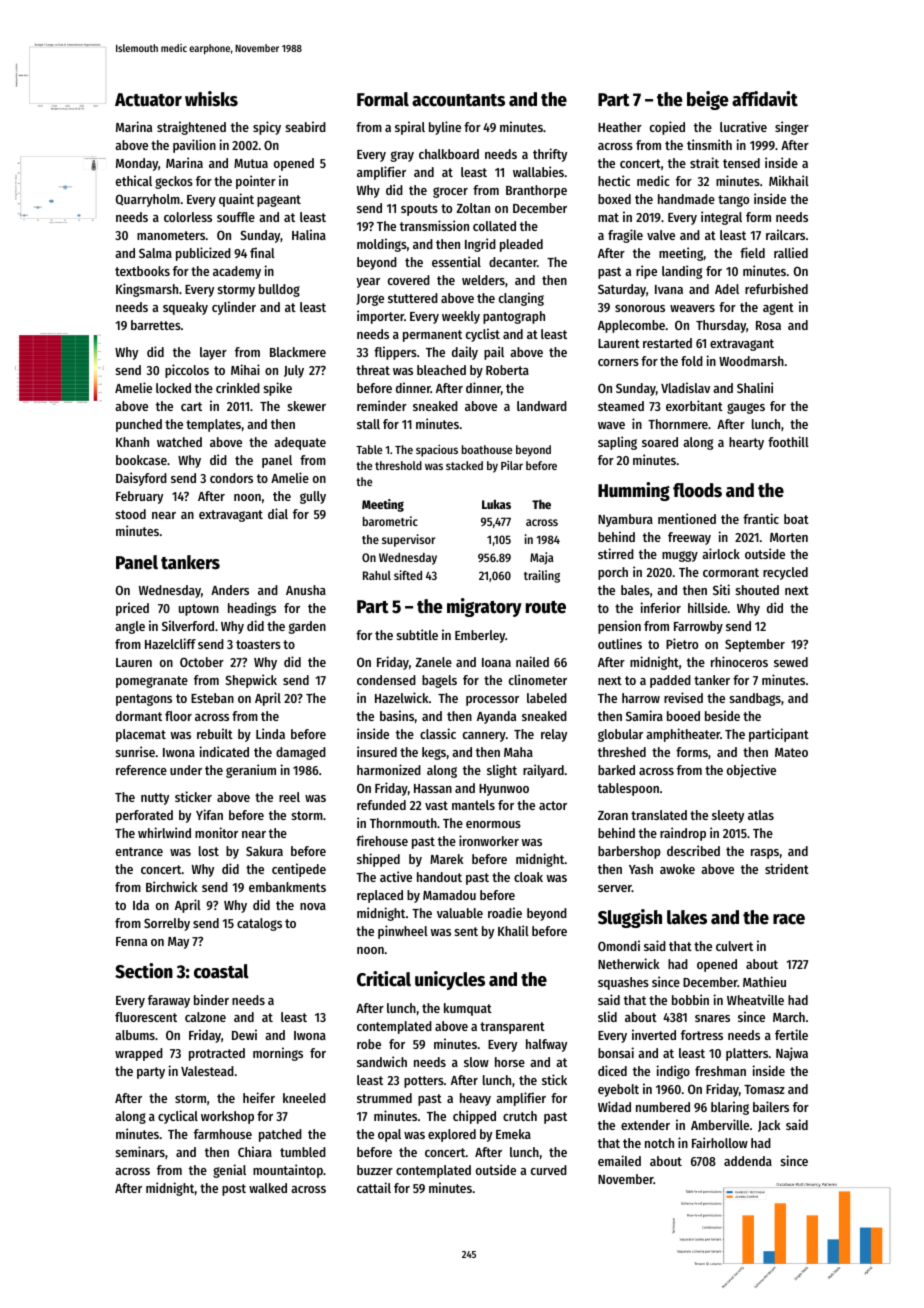 The image size is (924, 1308). Describe the element at coordinates (792, 128) in the page. I see `singer` at that location.
